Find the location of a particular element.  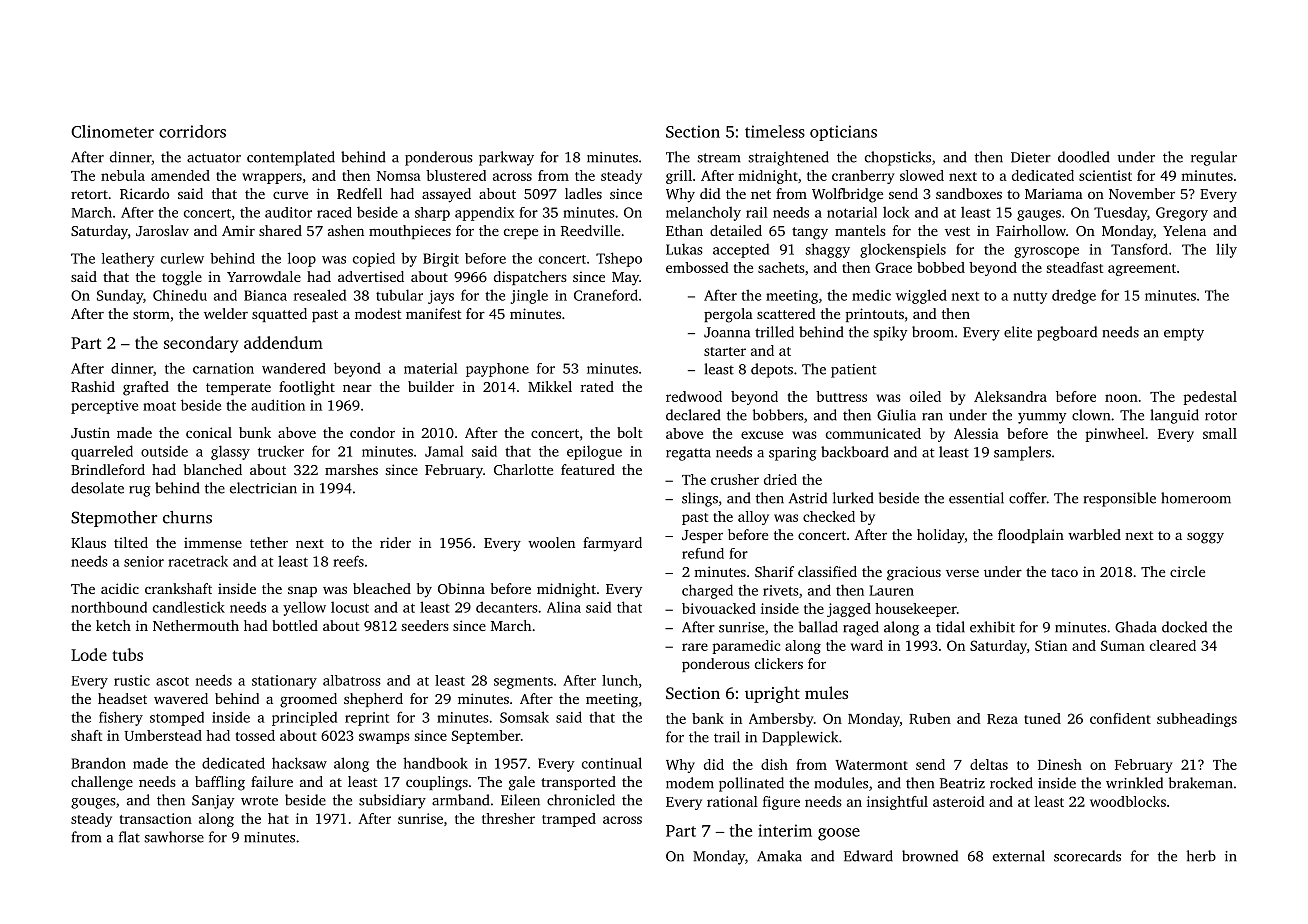

contemplated is located at coordinates (291, 158).
